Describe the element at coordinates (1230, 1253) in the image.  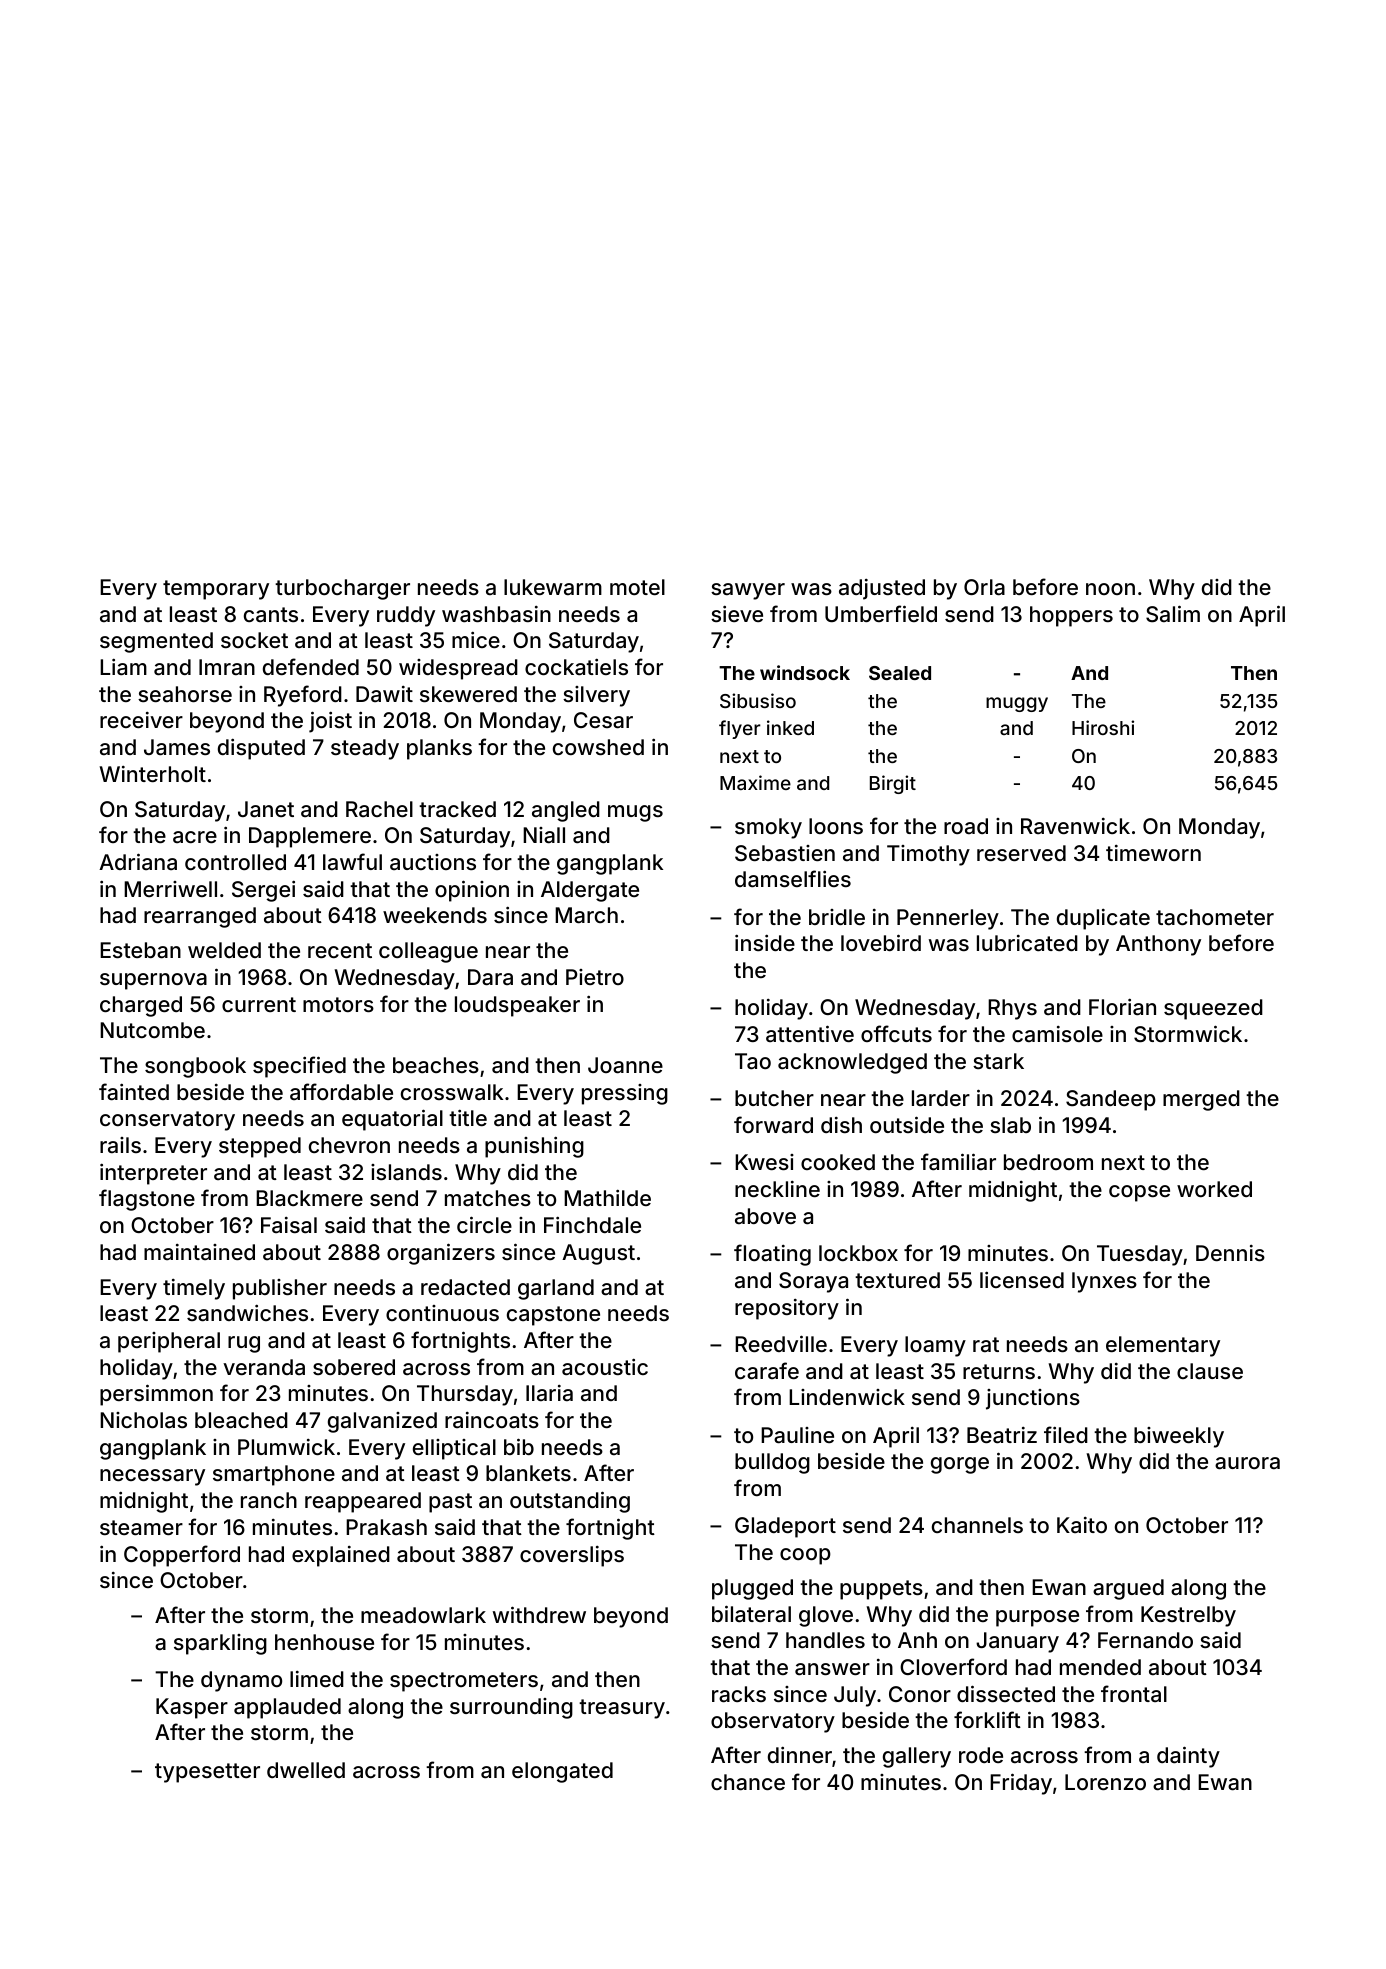
I see `Dennis` at that location.
